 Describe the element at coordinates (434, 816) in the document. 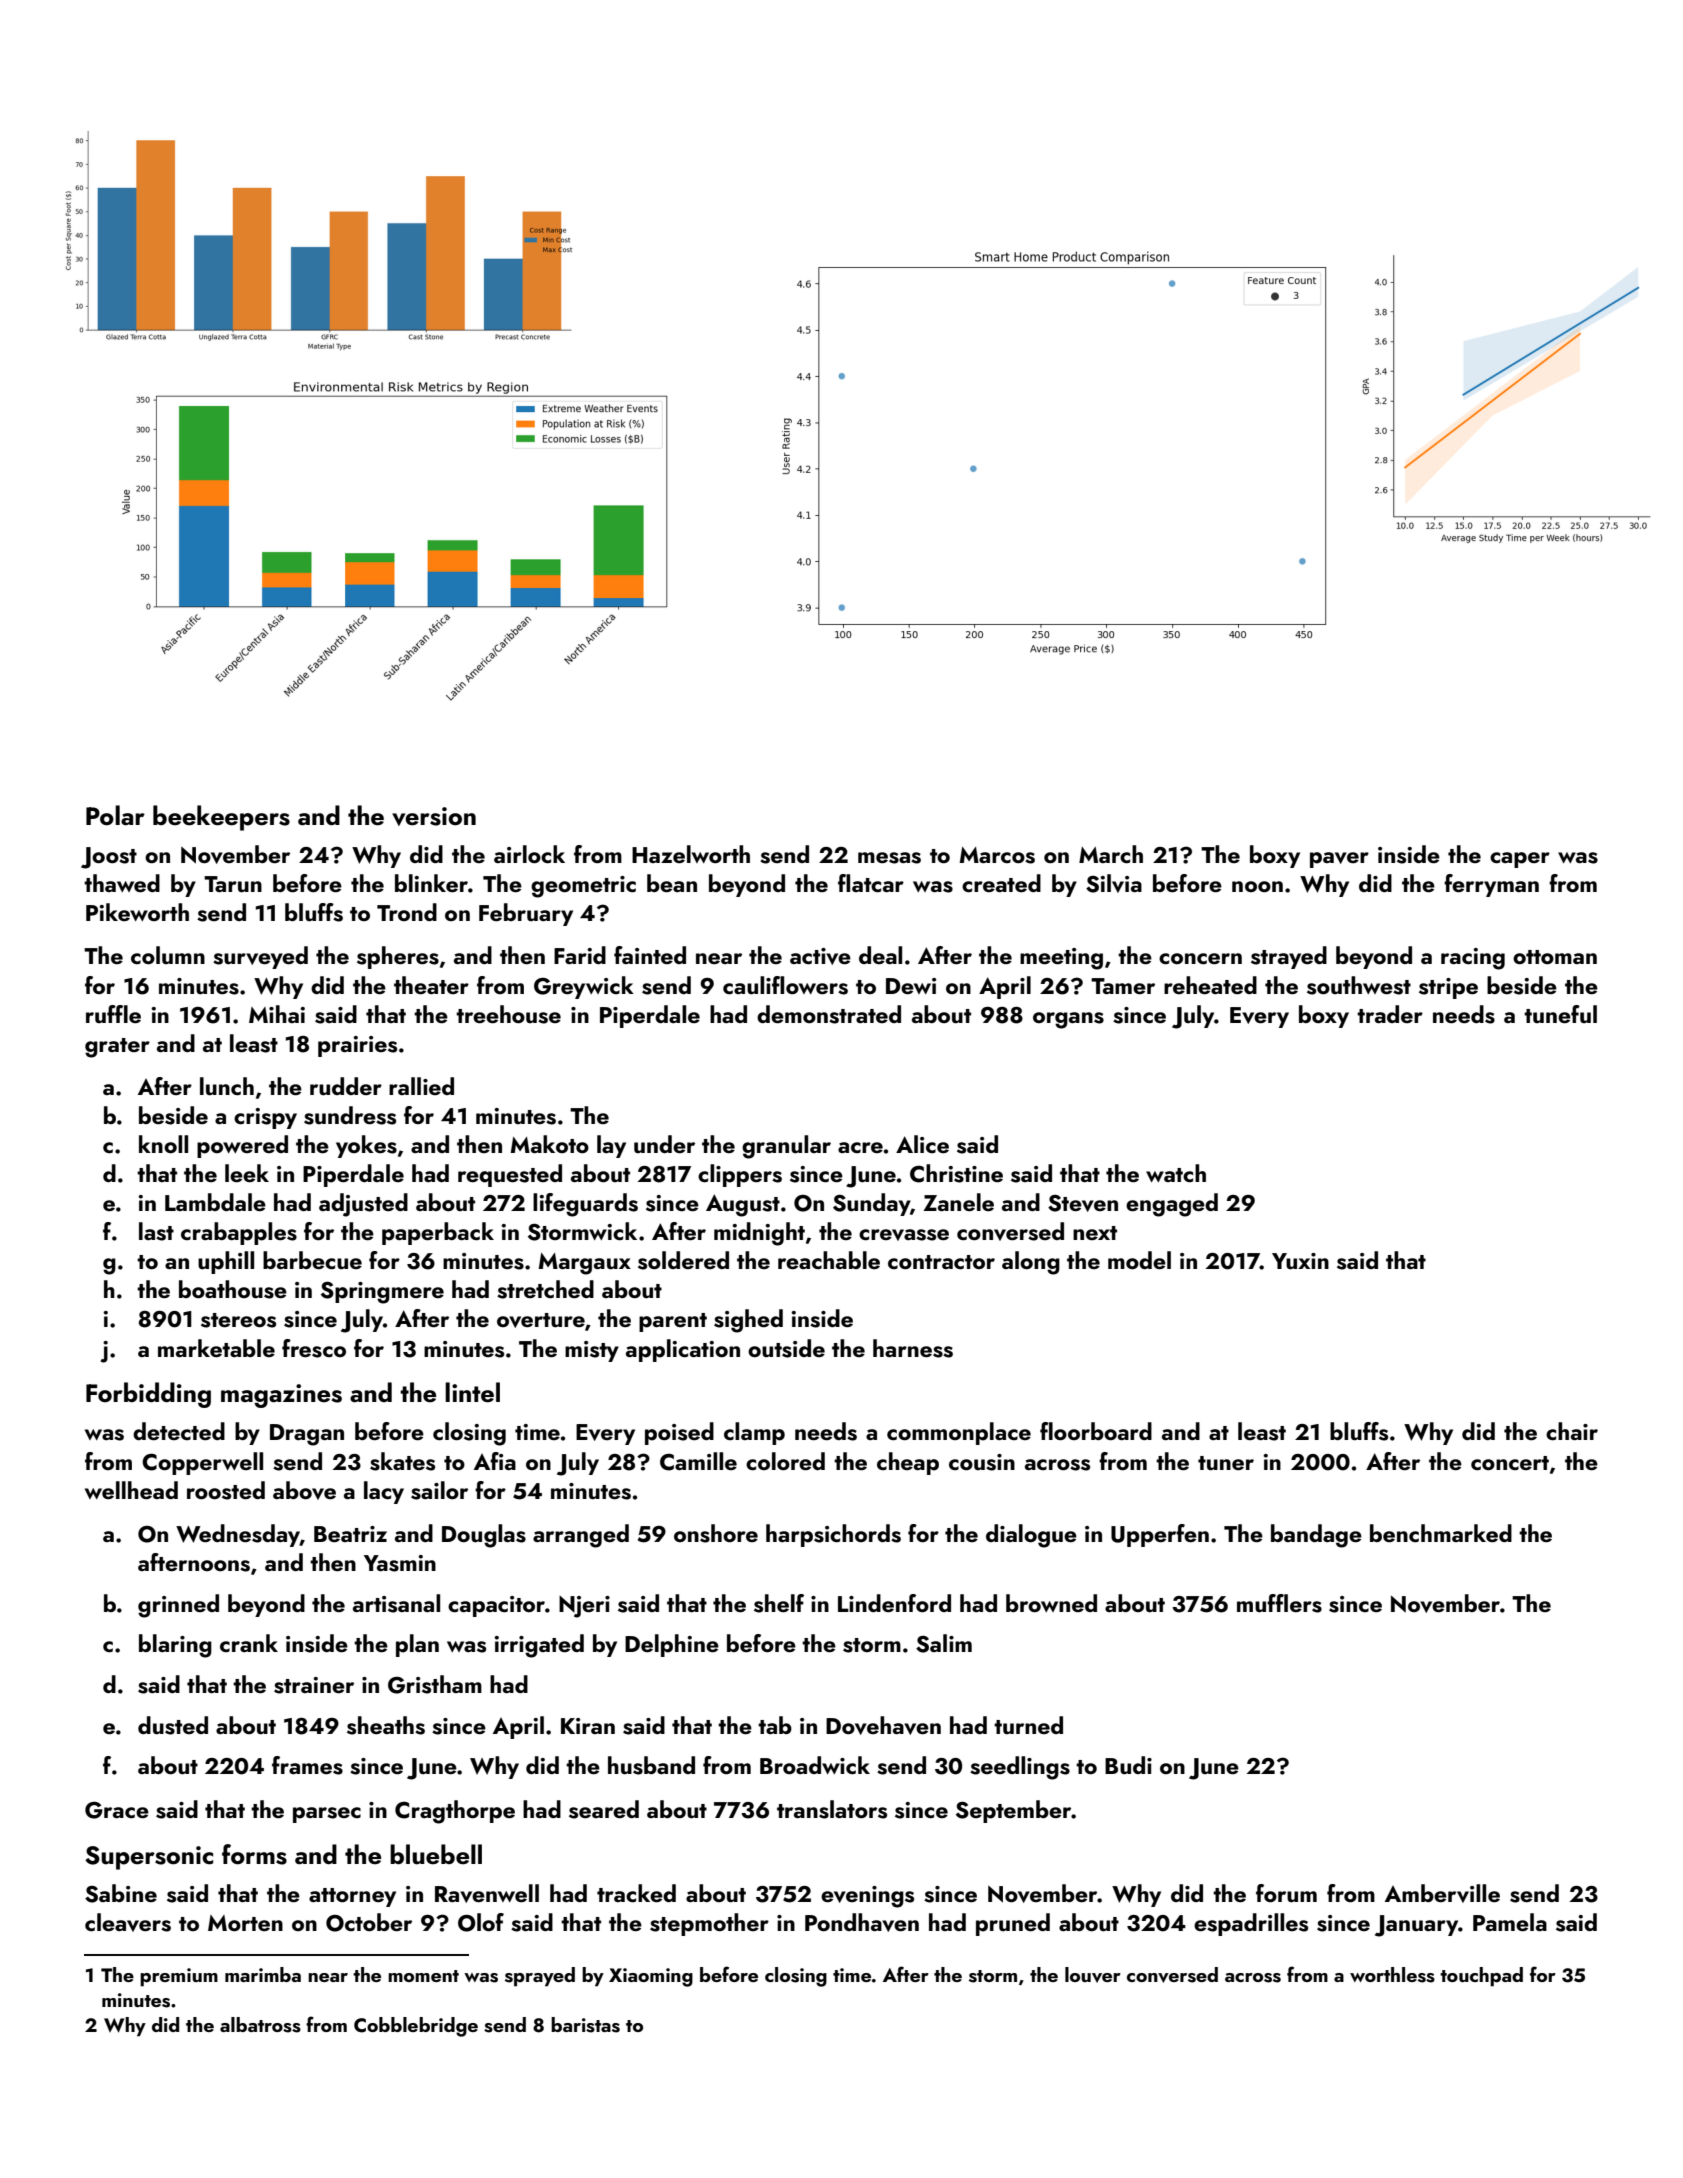

I see `version` at that location.
